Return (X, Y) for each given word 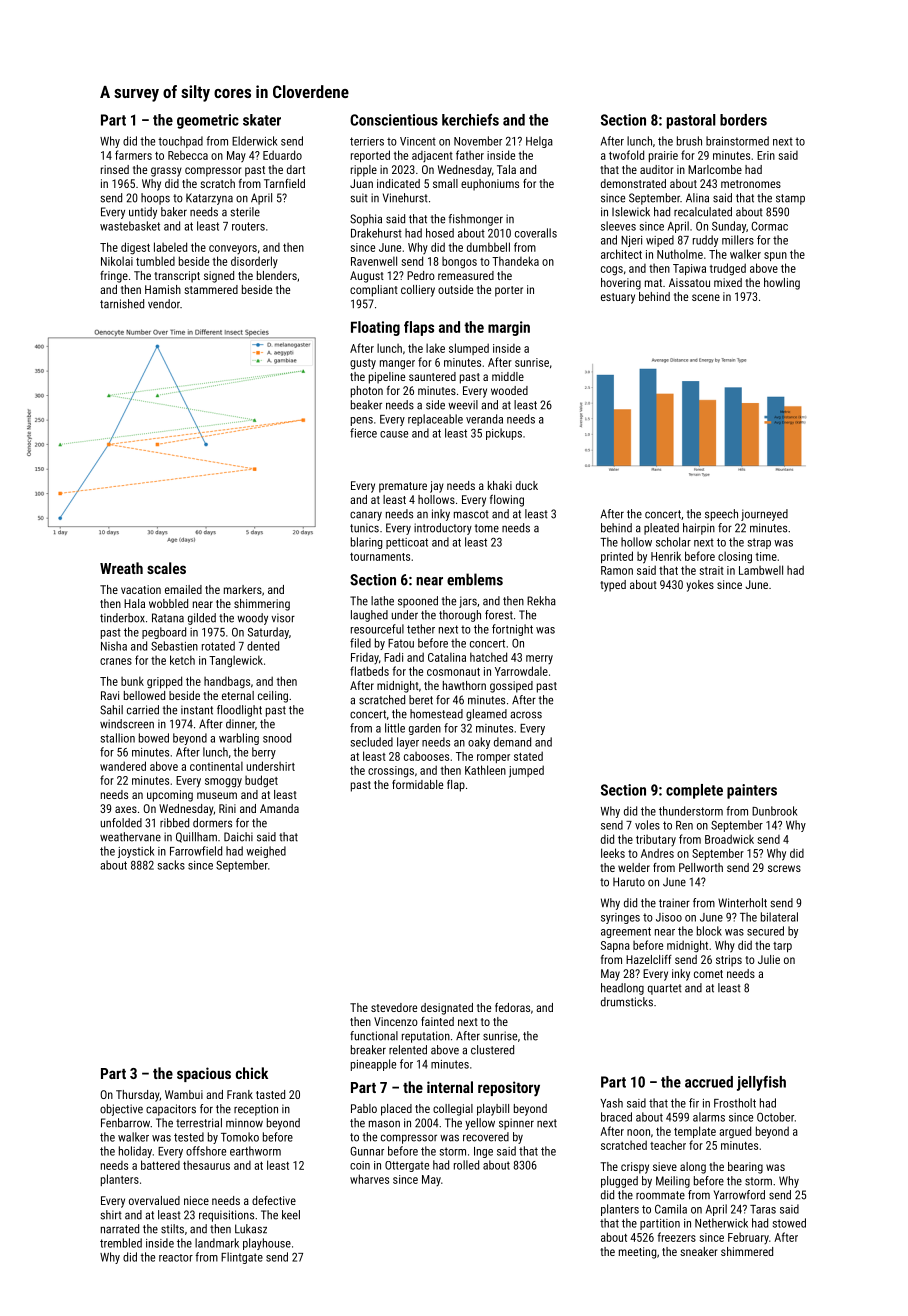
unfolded (121, 823)
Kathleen (485, 770)
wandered (123, 766)
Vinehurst (405, 198)
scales (166, 568)
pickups (504, 434)
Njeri (631, 241)
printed (617, 557)
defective (274, 1200)
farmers (133, 155)
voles (647, 825)
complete (694, 791)
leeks (613, 853)
